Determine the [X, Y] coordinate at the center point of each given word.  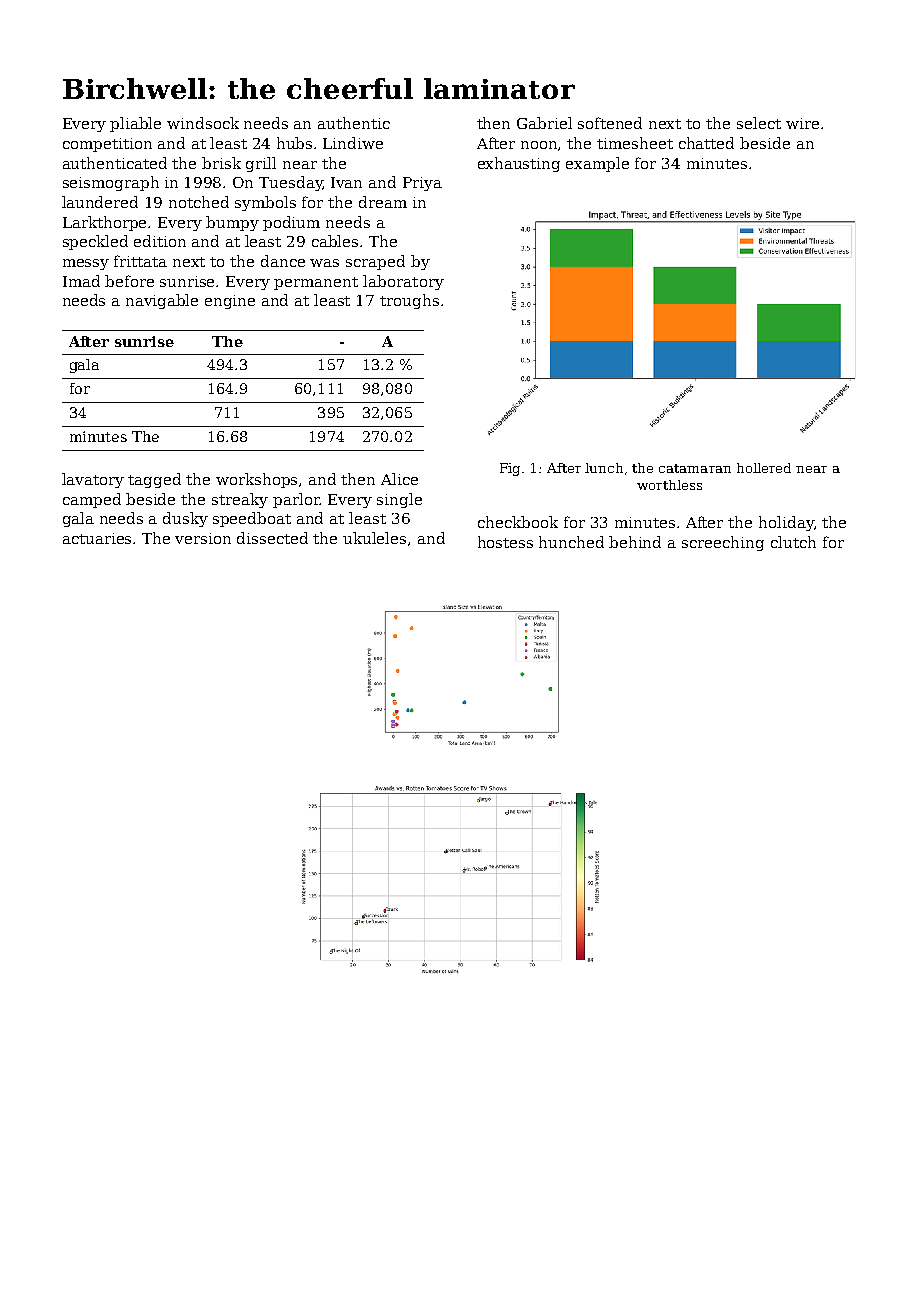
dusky [185, 519]
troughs [409, 301]
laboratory [403, 282]
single [399, 500]
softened [610, 123]
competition [107, 145]
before [129, 281]
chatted [706, 143]
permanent [316, 283]
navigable [162, 301]
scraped [375, 262]
